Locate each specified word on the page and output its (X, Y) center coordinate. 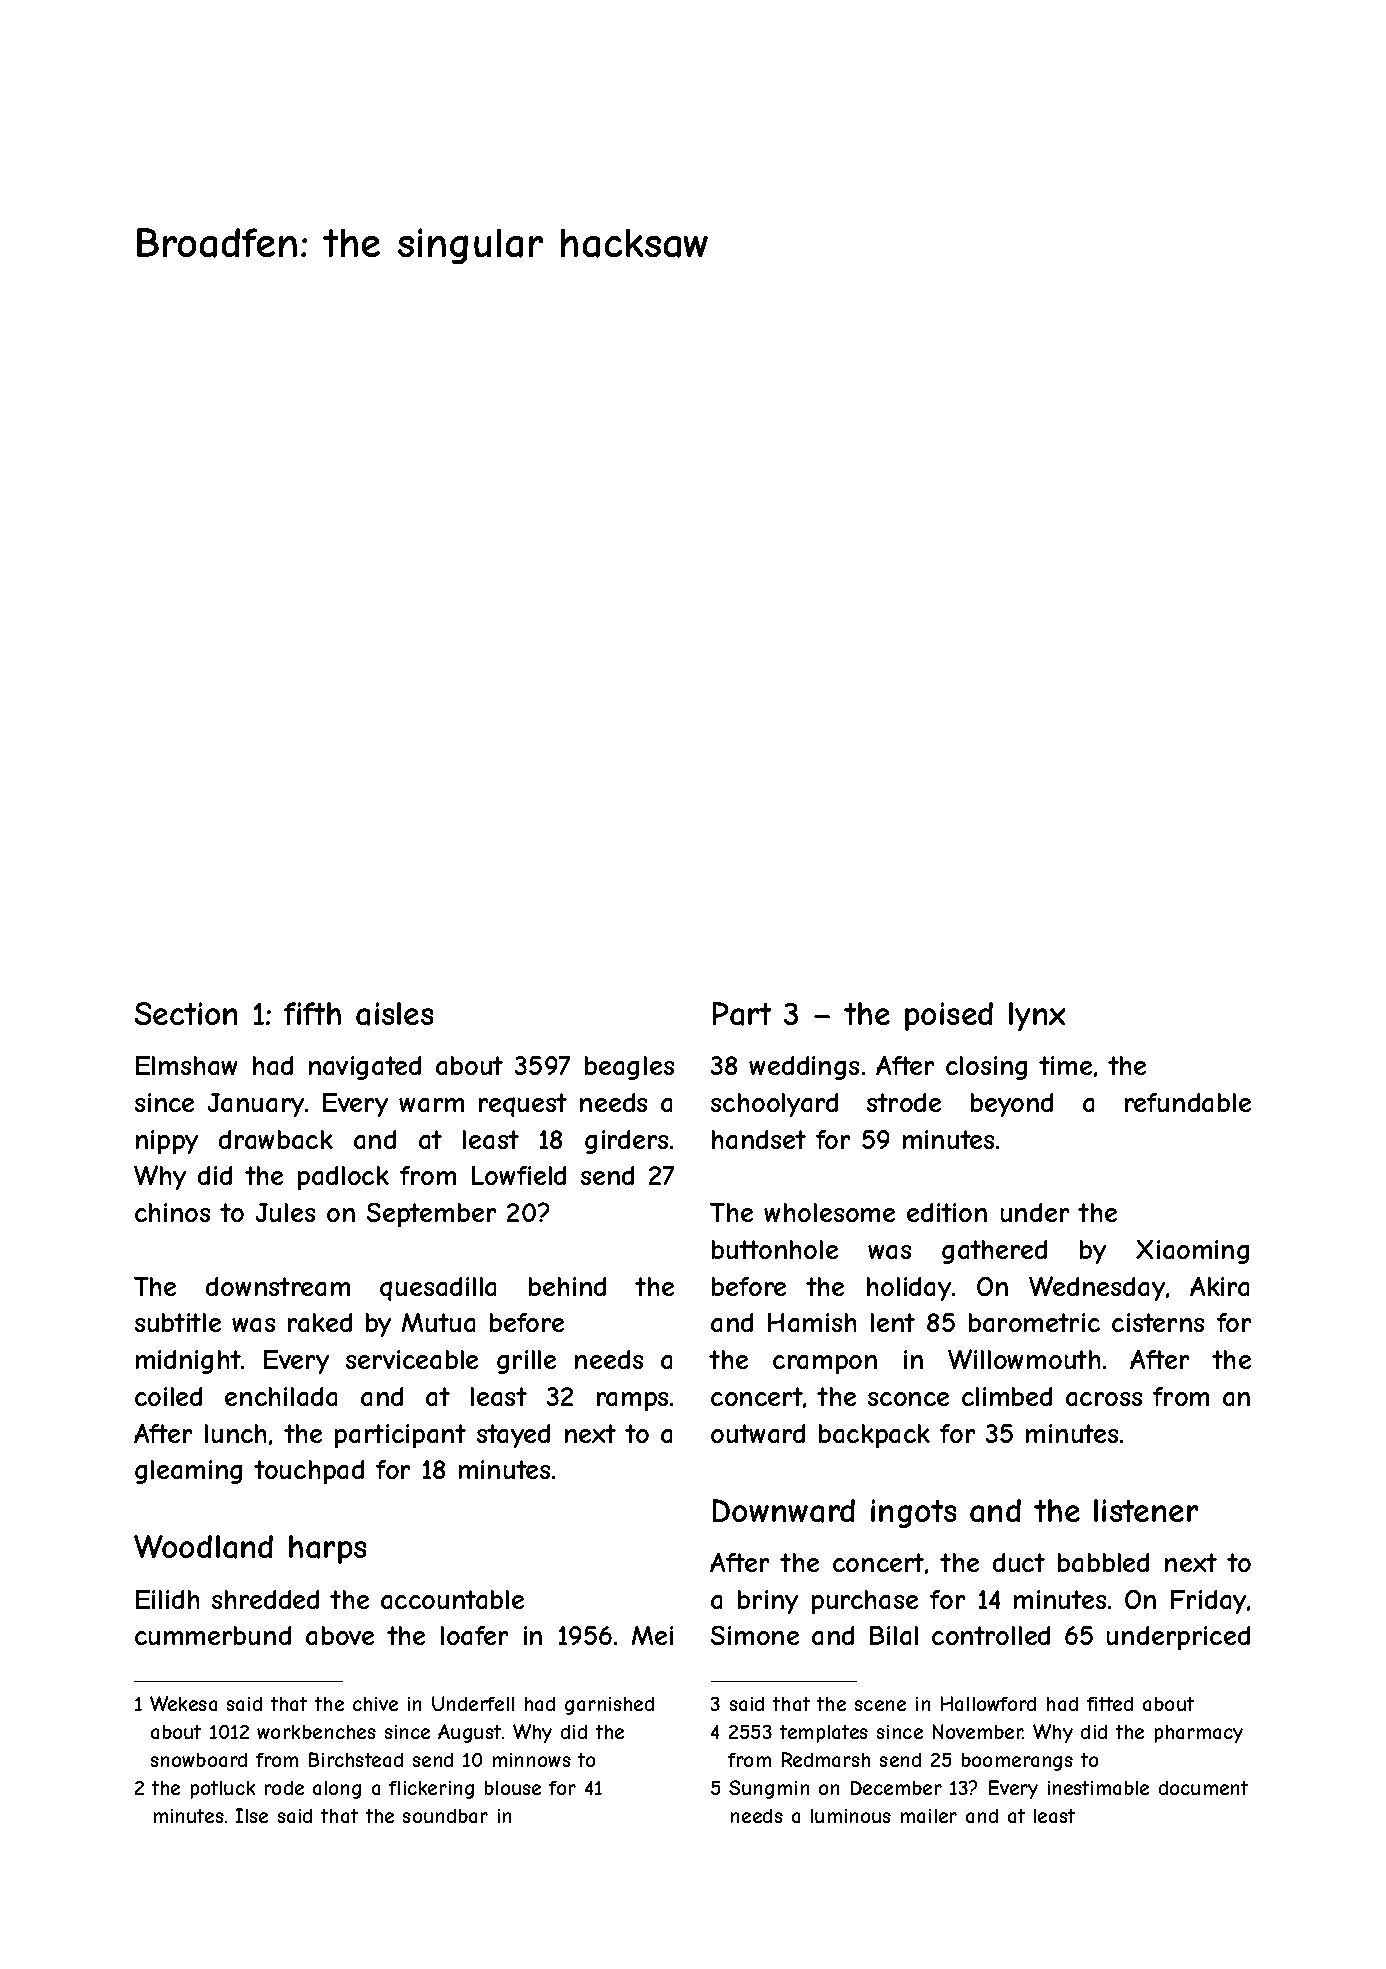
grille (526, 1362)
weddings (804, 1068)
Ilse (252, 1815)
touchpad (309, 1472)
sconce (908, 1399)
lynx (1037, 1016)
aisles (394, 1014)
